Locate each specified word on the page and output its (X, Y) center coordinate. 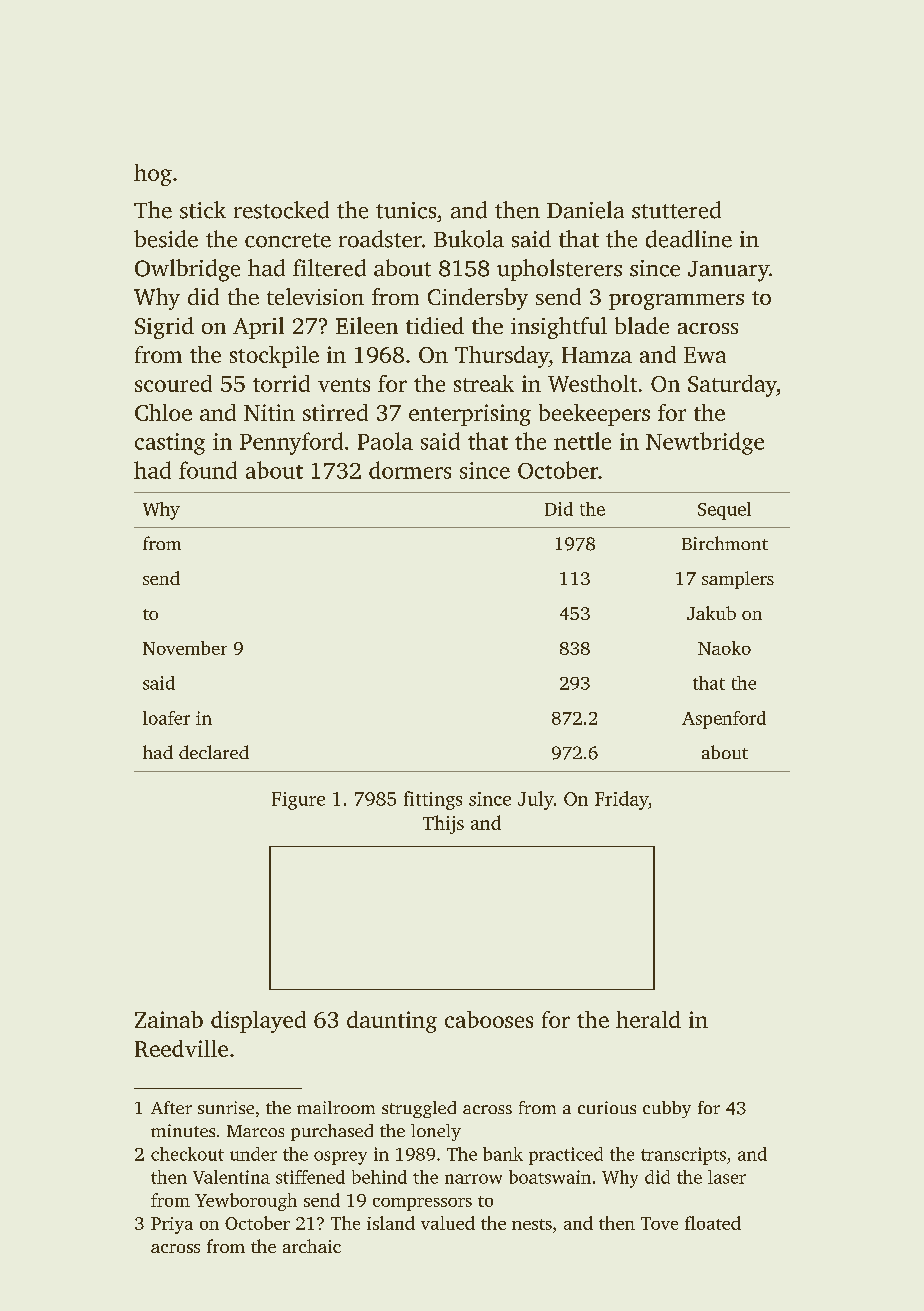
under (253, 1154)
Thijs (443, 824)
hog (153, 175)
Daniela (585, 210)
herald (648, 1019)
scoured (173, 383)
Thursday (502, 357)
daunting (392, 1022)
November (185, 648)
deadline (689, 239)
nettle (582, 441)
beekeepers (594, 415)
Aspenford (724, 720)
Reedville (181, 1048)
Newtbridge (705, 443)
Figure (298, 801)
